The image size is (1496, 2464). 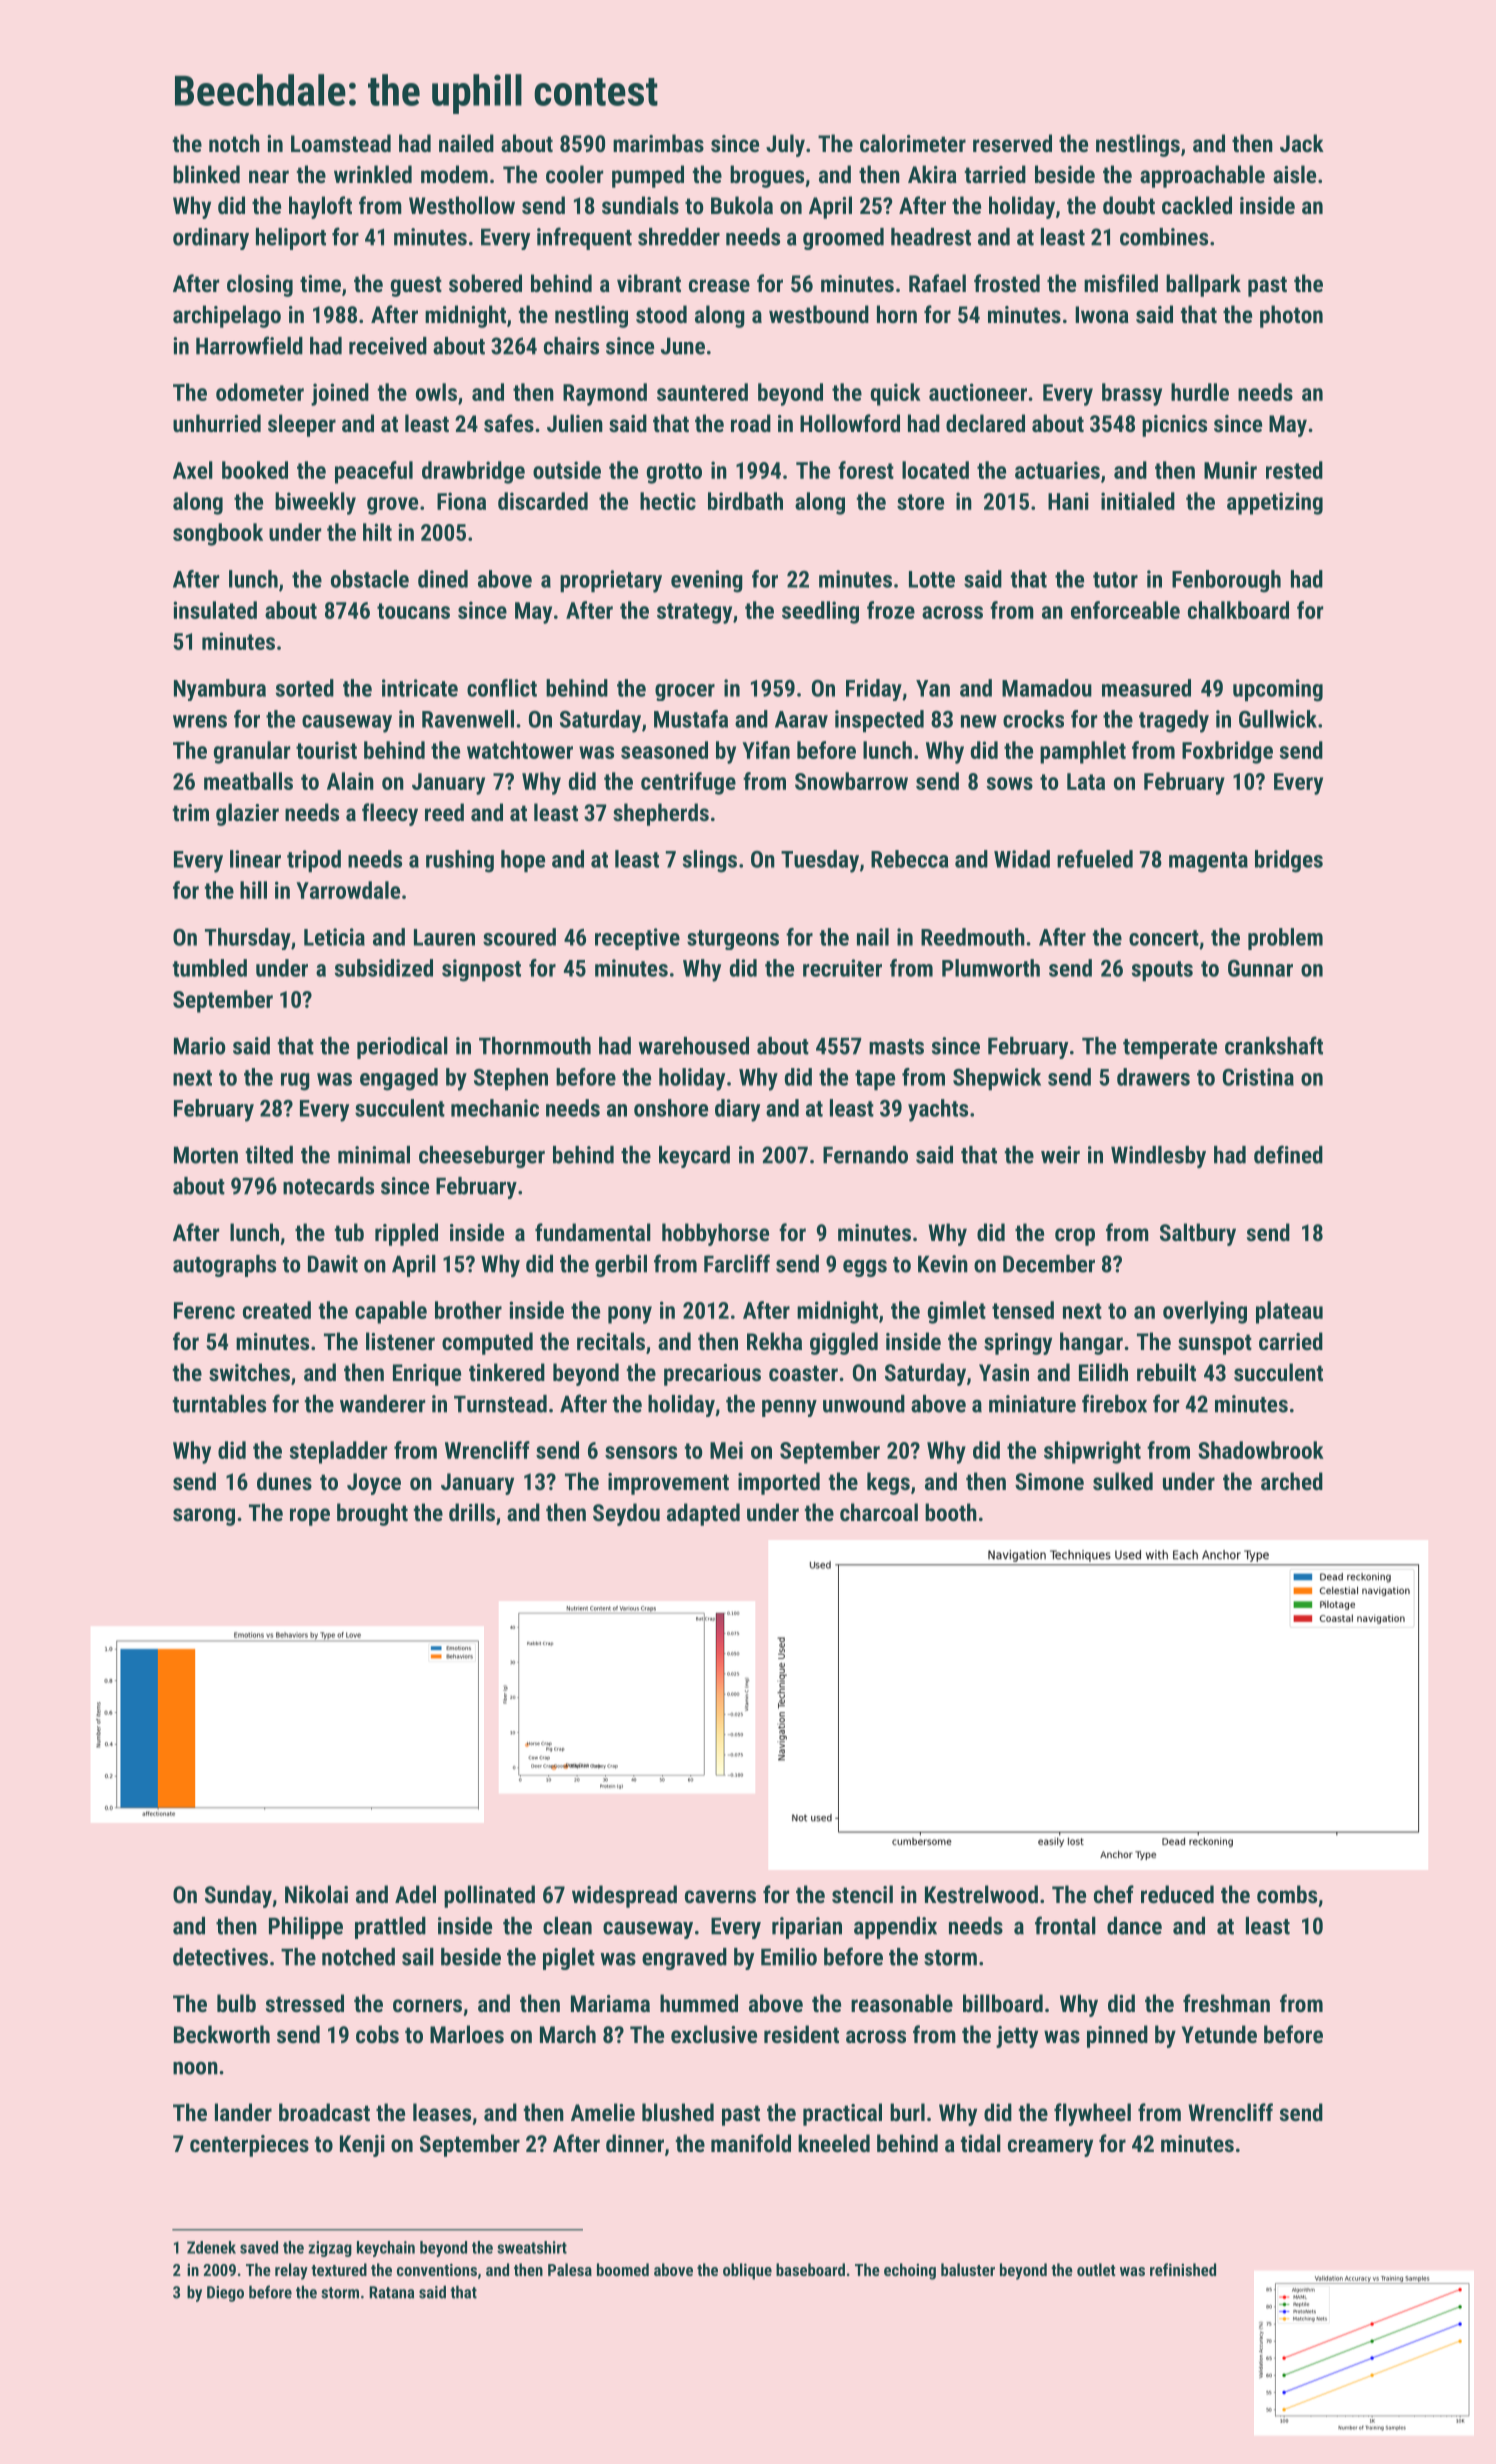 What do you see at coordinates (225, 2294) in the document?
I see `Diego` at bounding box center [225, 2294].
